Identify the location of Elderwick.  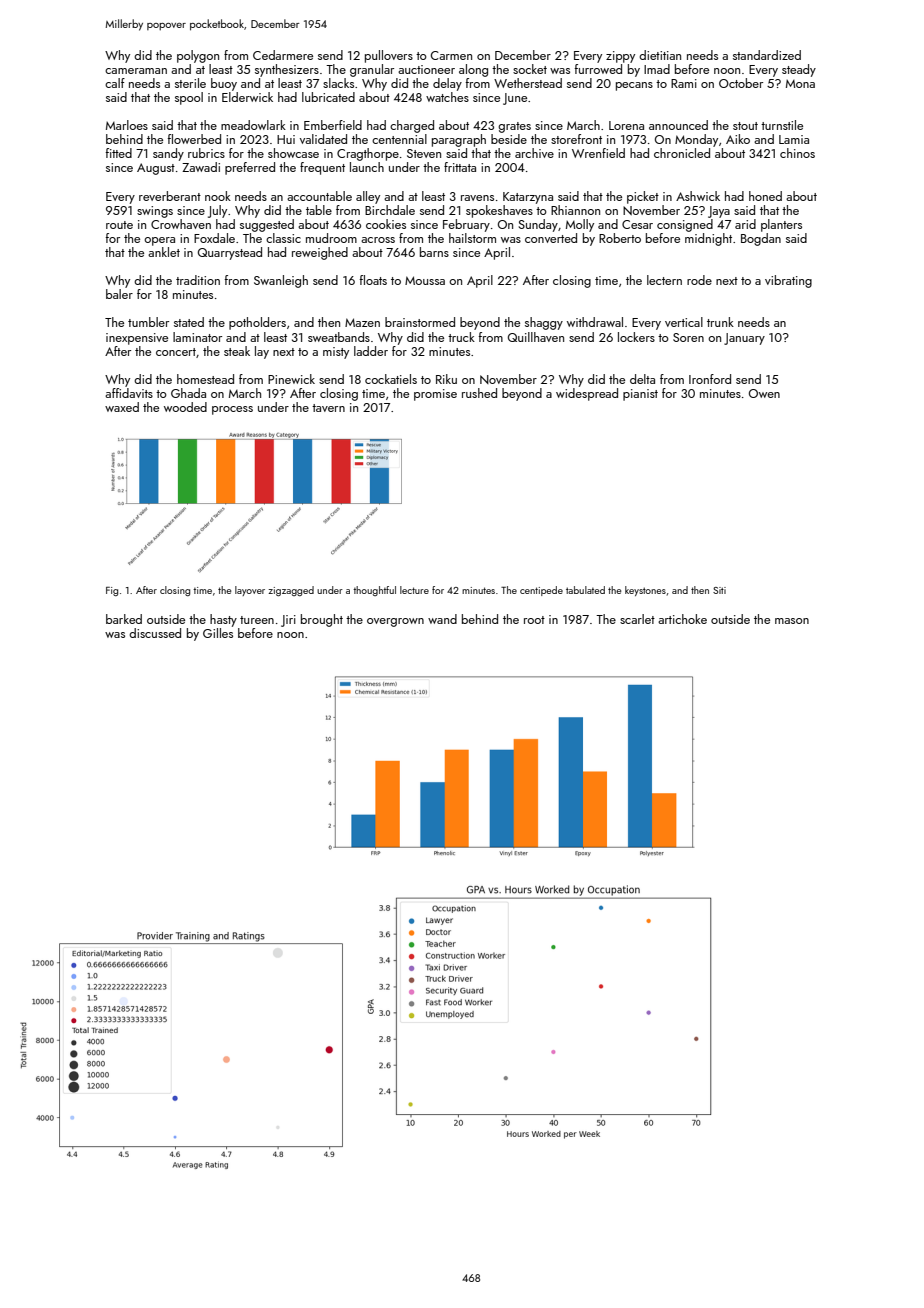
(247, 97).
